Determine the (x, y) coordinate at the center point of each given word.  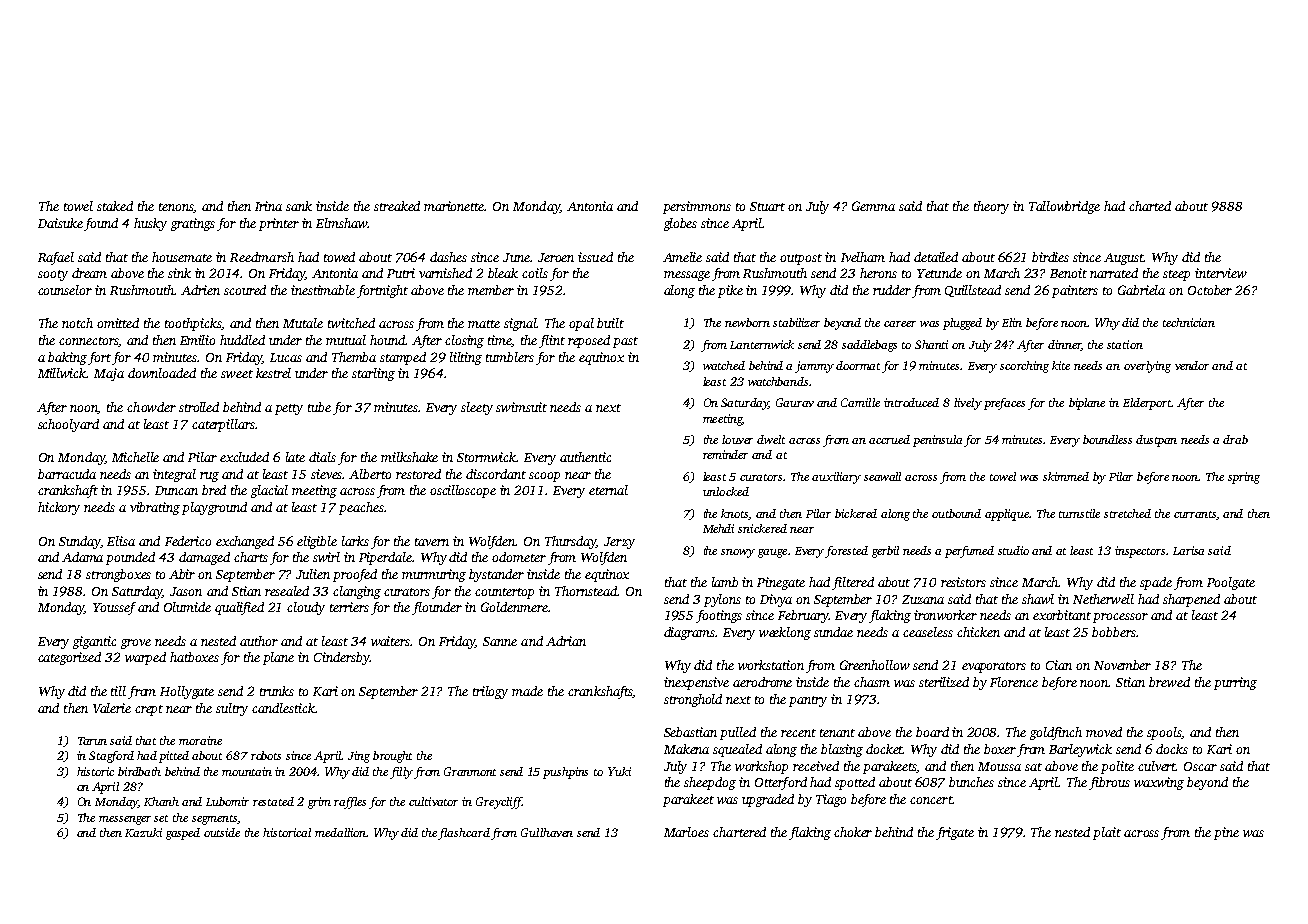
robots (266, 755)
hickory (59, 508)
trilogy (490, 692)
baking (67, 358)
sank (299, 206)
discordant (496, 474)
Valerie (112, 708)
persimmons (697, 207)
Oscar (1200, 766)
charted (1150, 206)
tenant (837, 733)
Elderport (1147, 404)
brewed (1169, 682)
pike (730, 291)
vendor (1192, 365)
